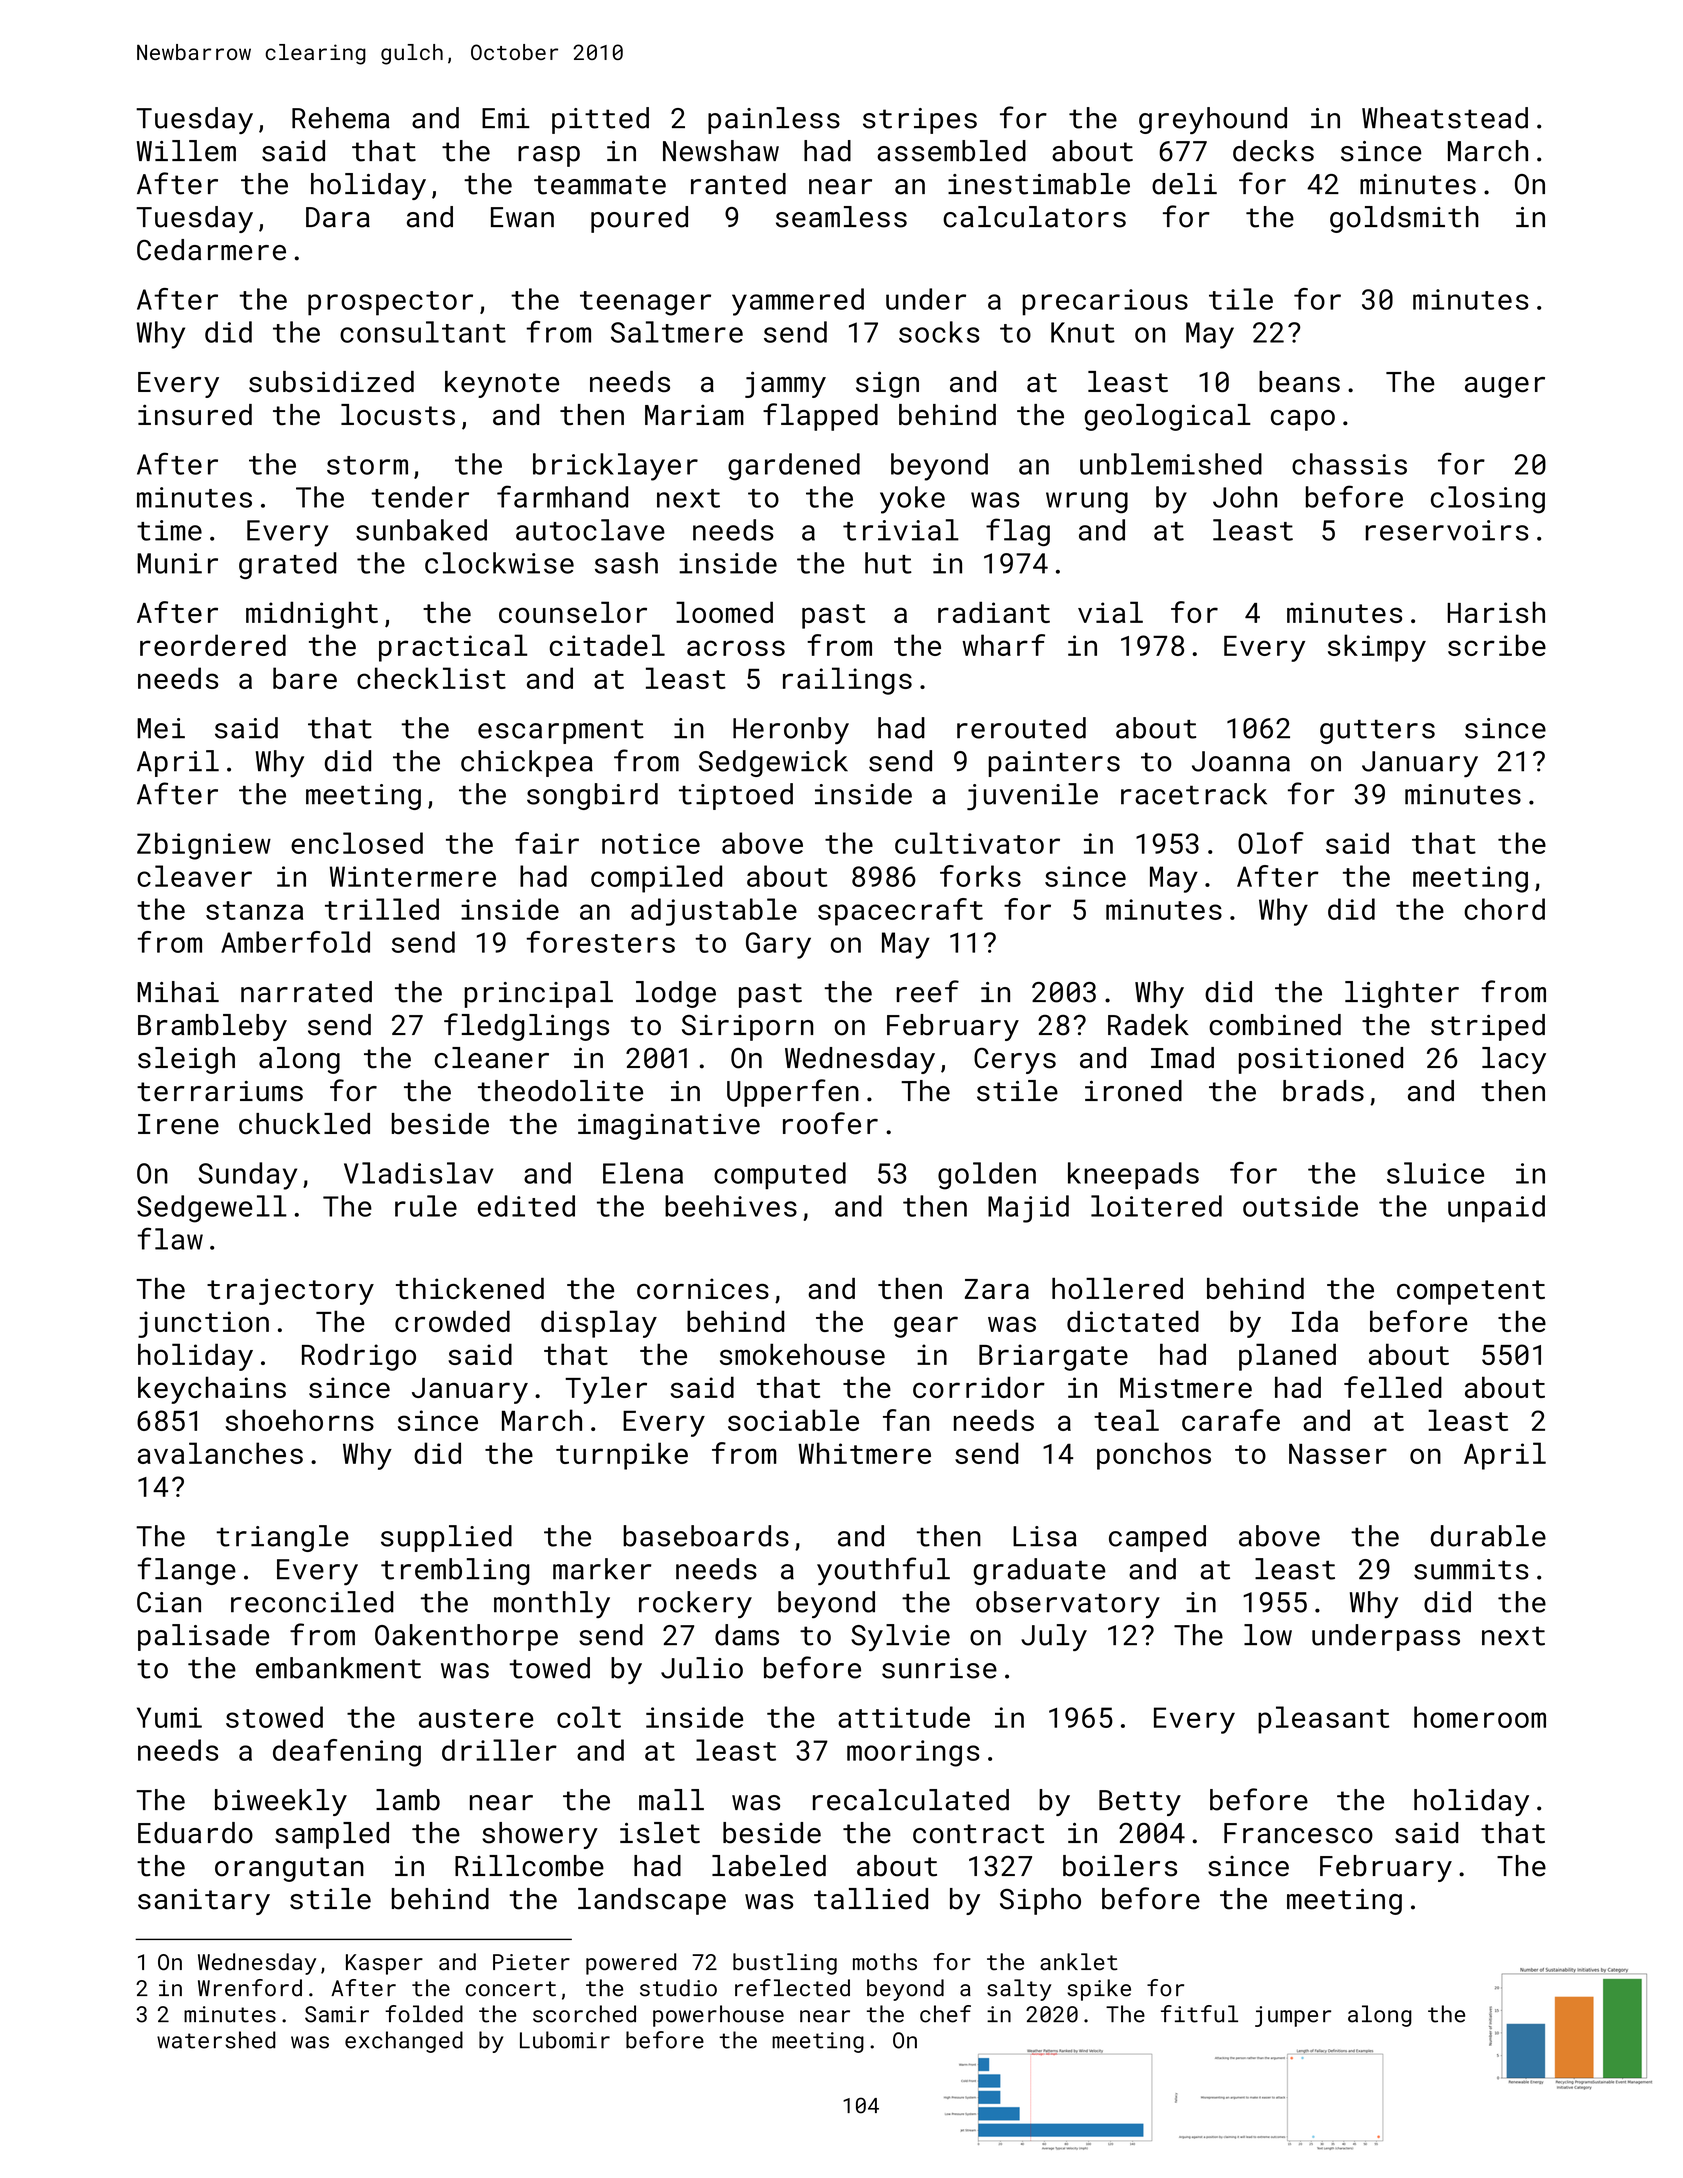  Describe the element at coordinates (453, 648) in the screenshot. I see `practical` at that location.
